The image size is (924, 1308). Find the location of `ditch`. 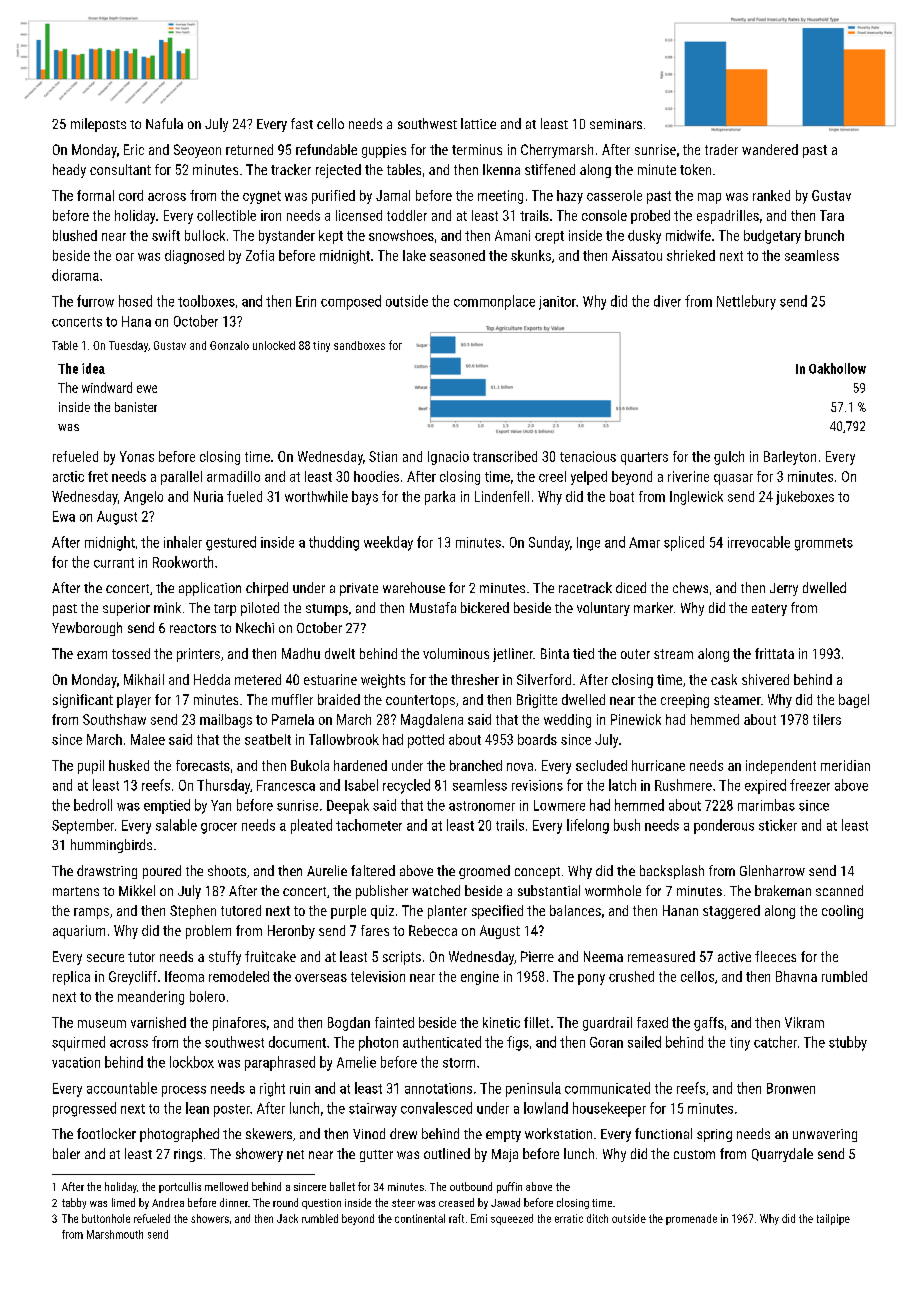

ditch is located at coordinates (597, 1218).
